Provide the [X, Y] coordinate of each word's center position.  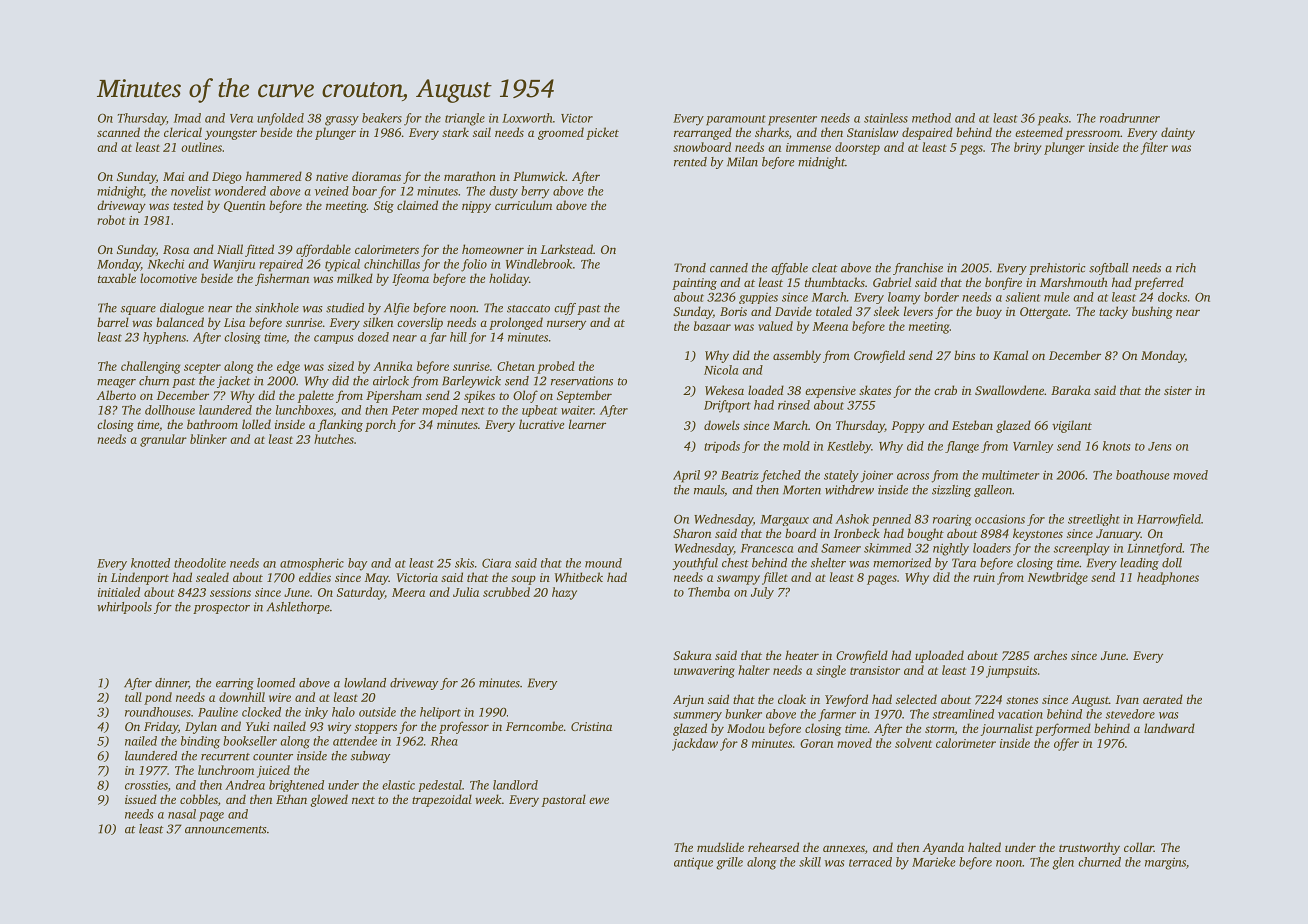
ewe [599, 800]
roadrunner [1130, 118]
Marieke [934, 862]
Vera [241, 118]
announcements [226, 830]
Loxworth [527, 118]
